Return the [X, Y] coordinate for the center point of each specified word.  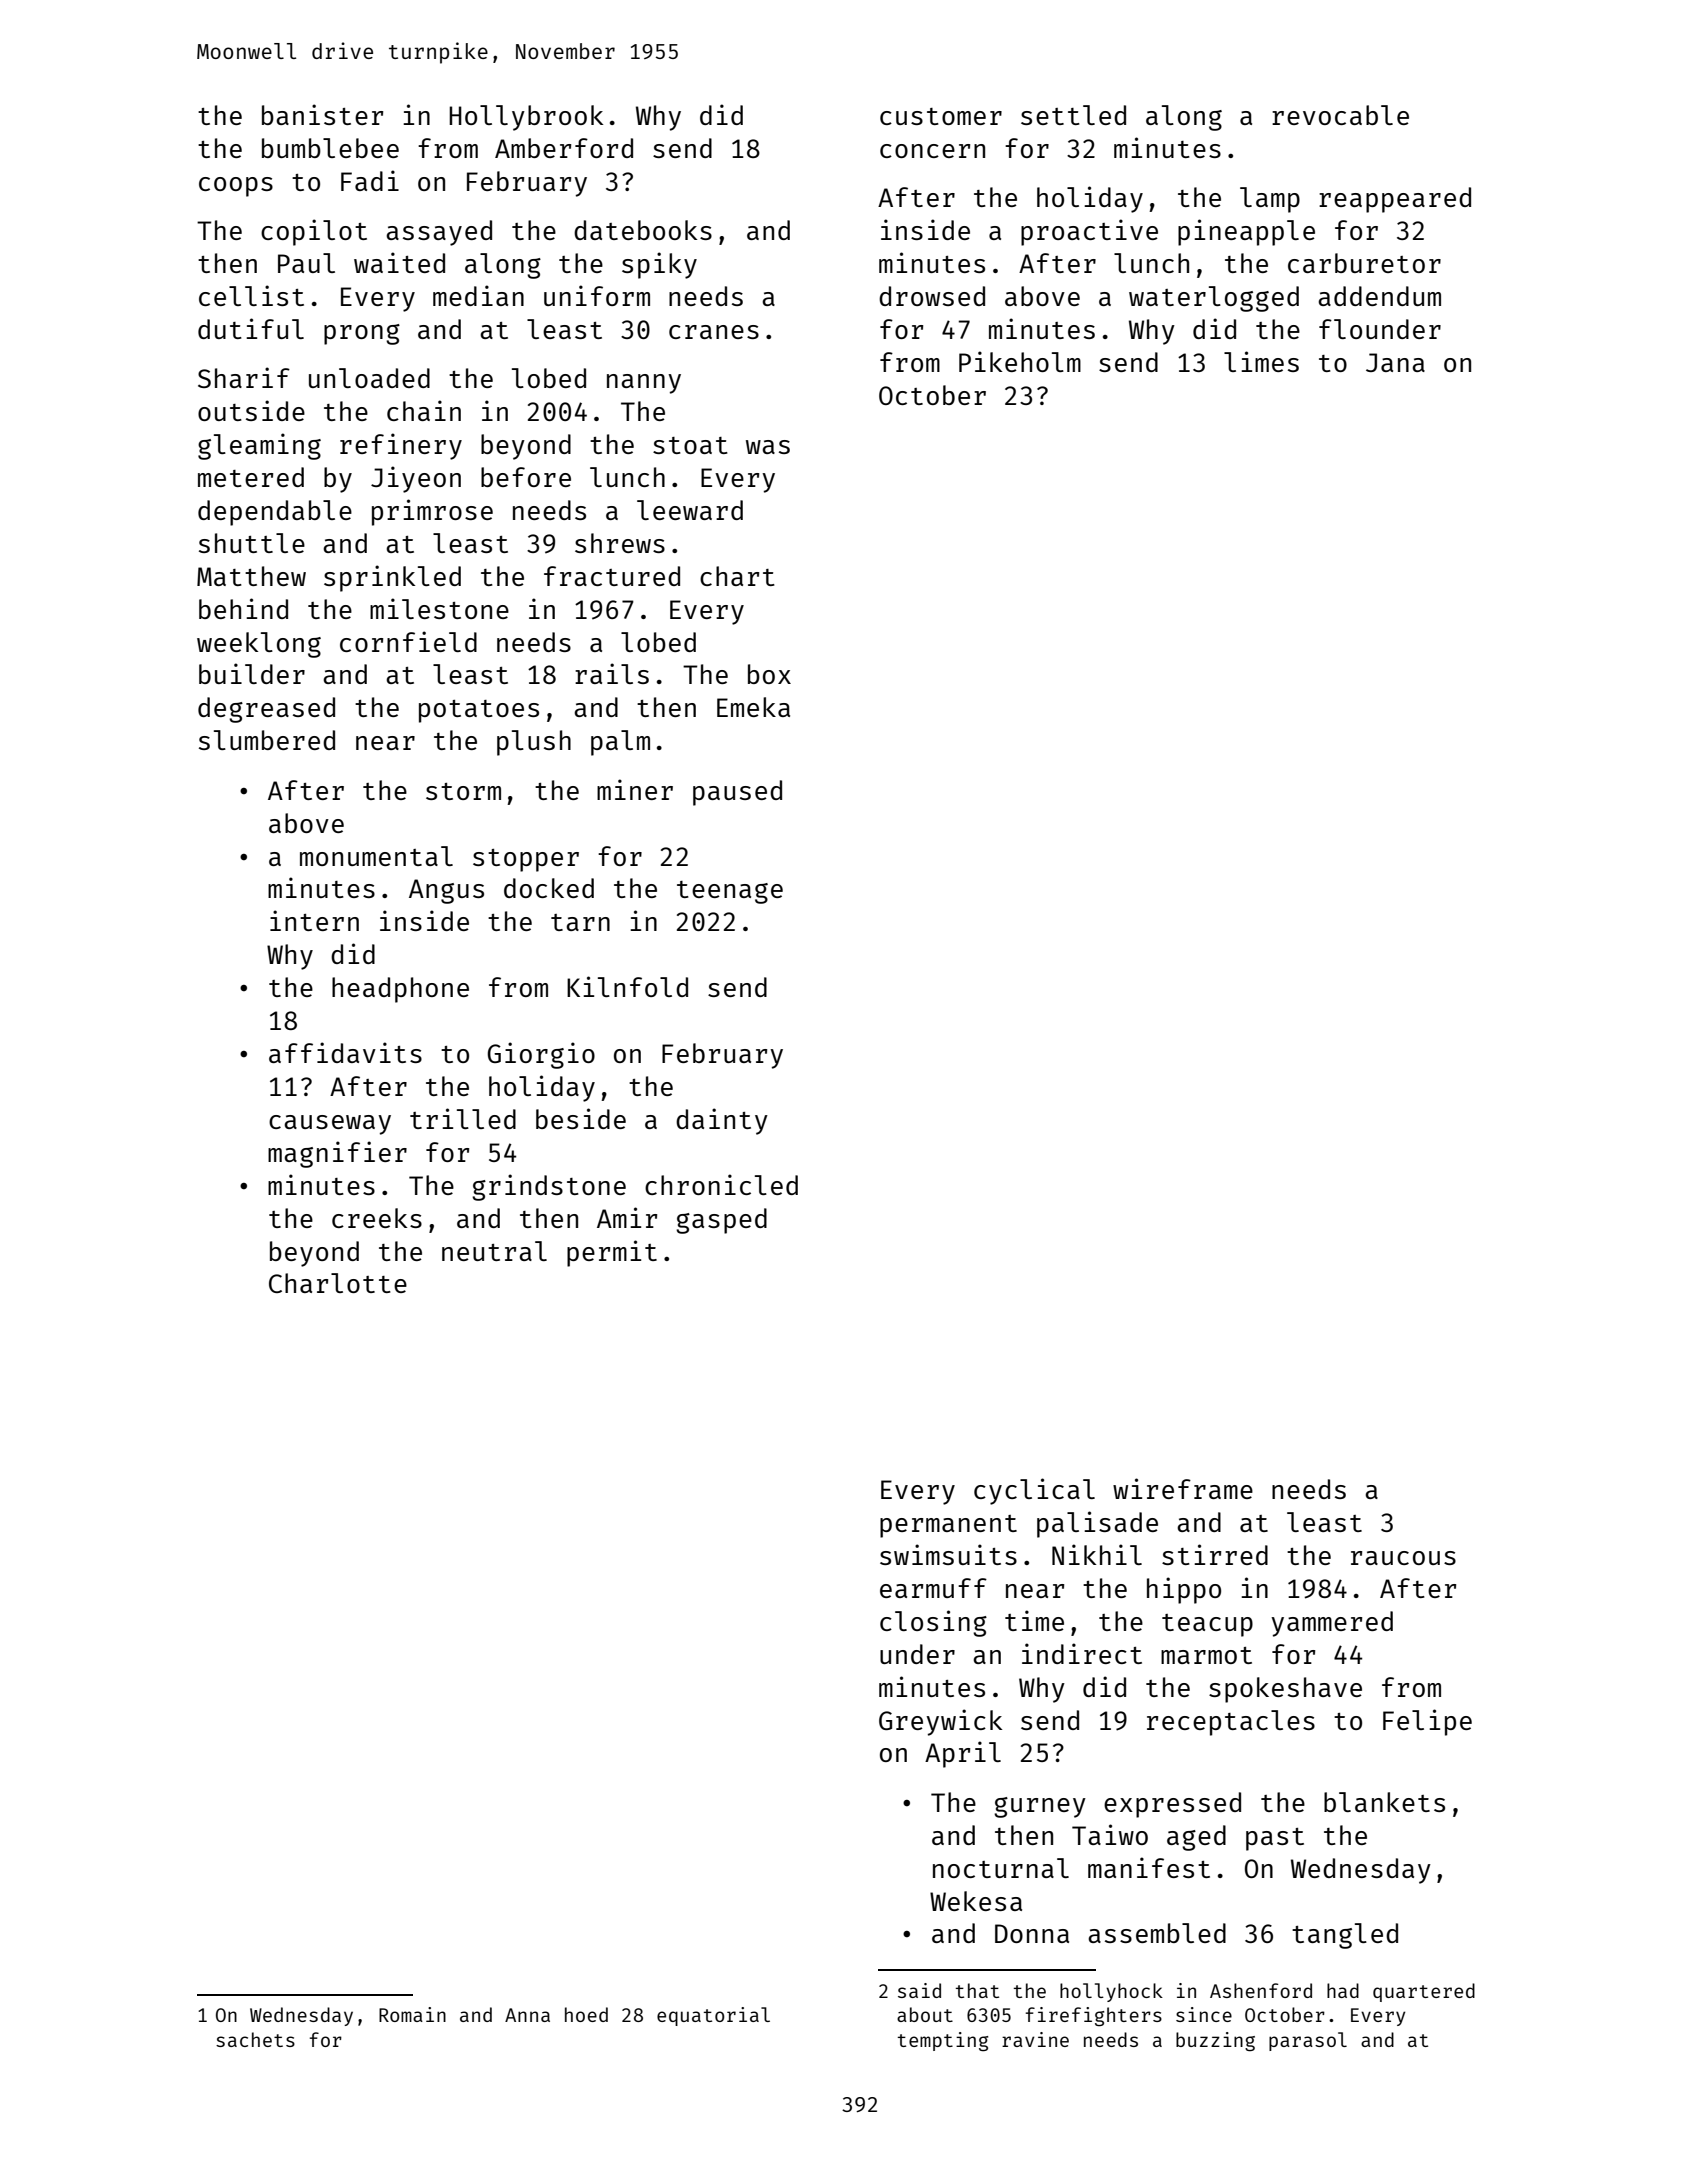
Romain [412, 2014]
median [478, 295]
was [768, 447]
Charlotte [338, 1283]
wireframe [1183, 1488]
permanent [948, 1526]
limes [1261, 361]
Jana [1395, 362]
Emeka [753, 707]
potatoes [479, 711]
